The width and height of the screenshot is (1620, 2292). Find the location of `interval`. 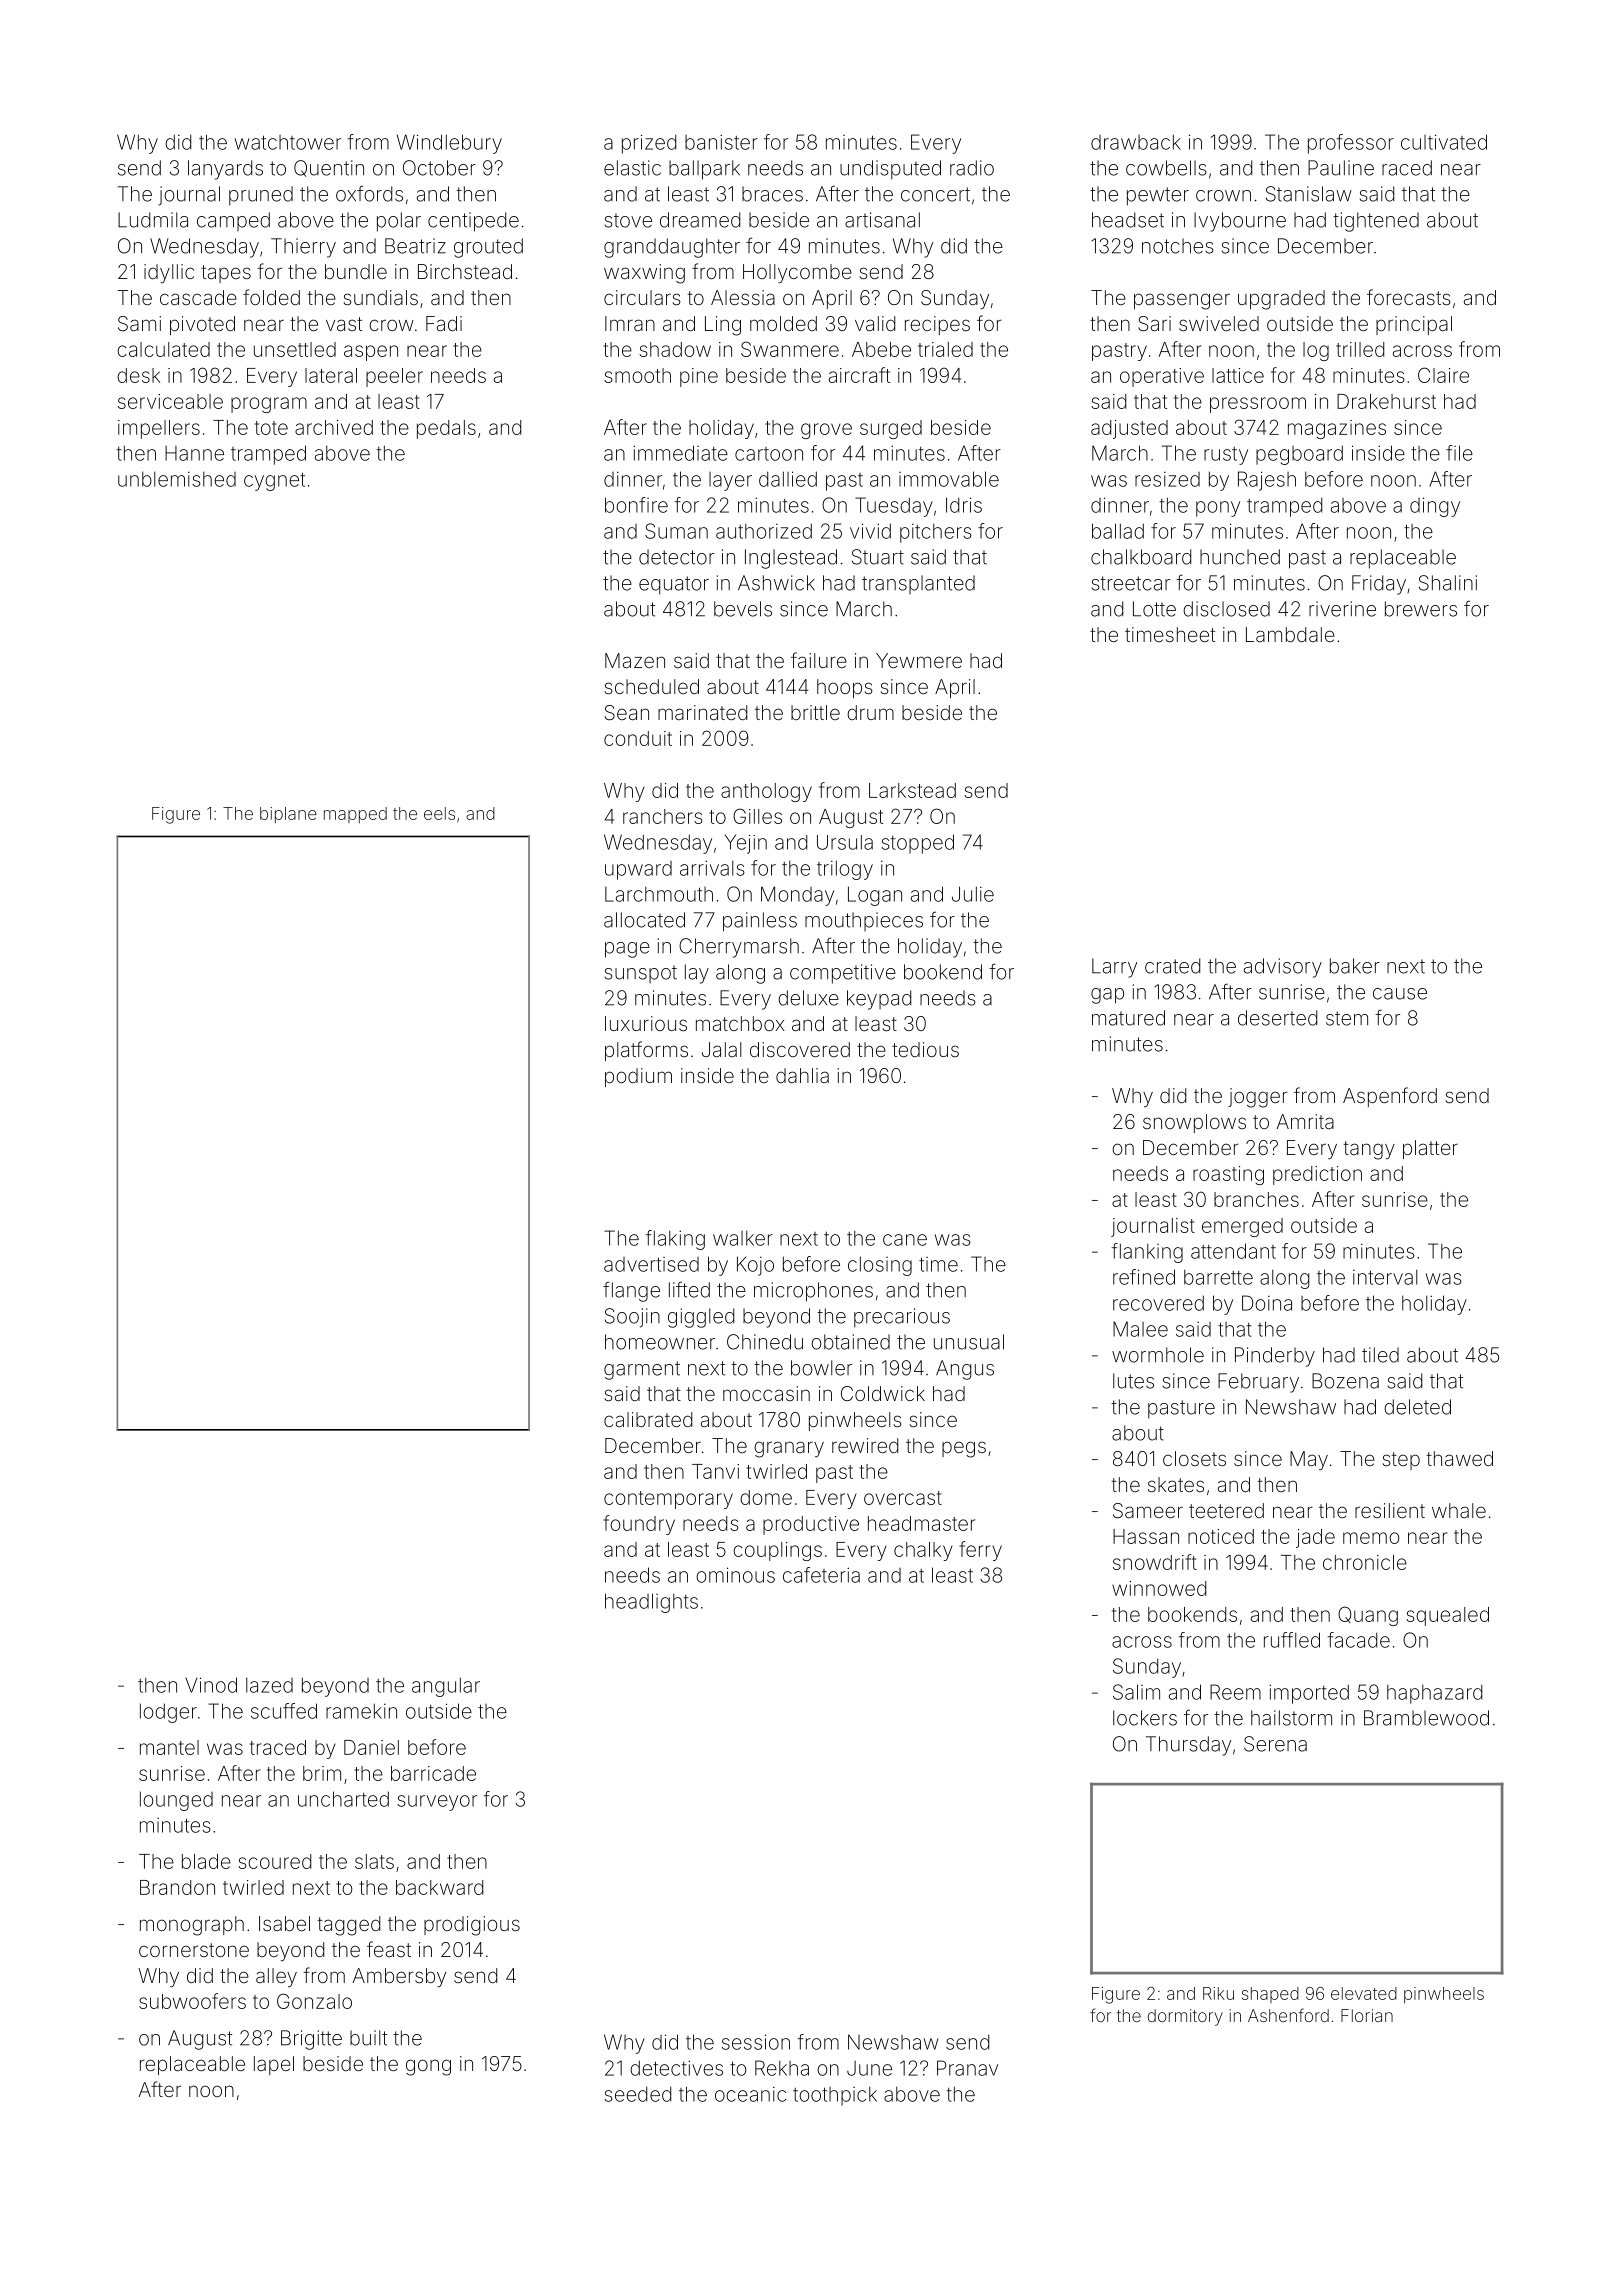

interval is located at coordinates (1385, 1277).
